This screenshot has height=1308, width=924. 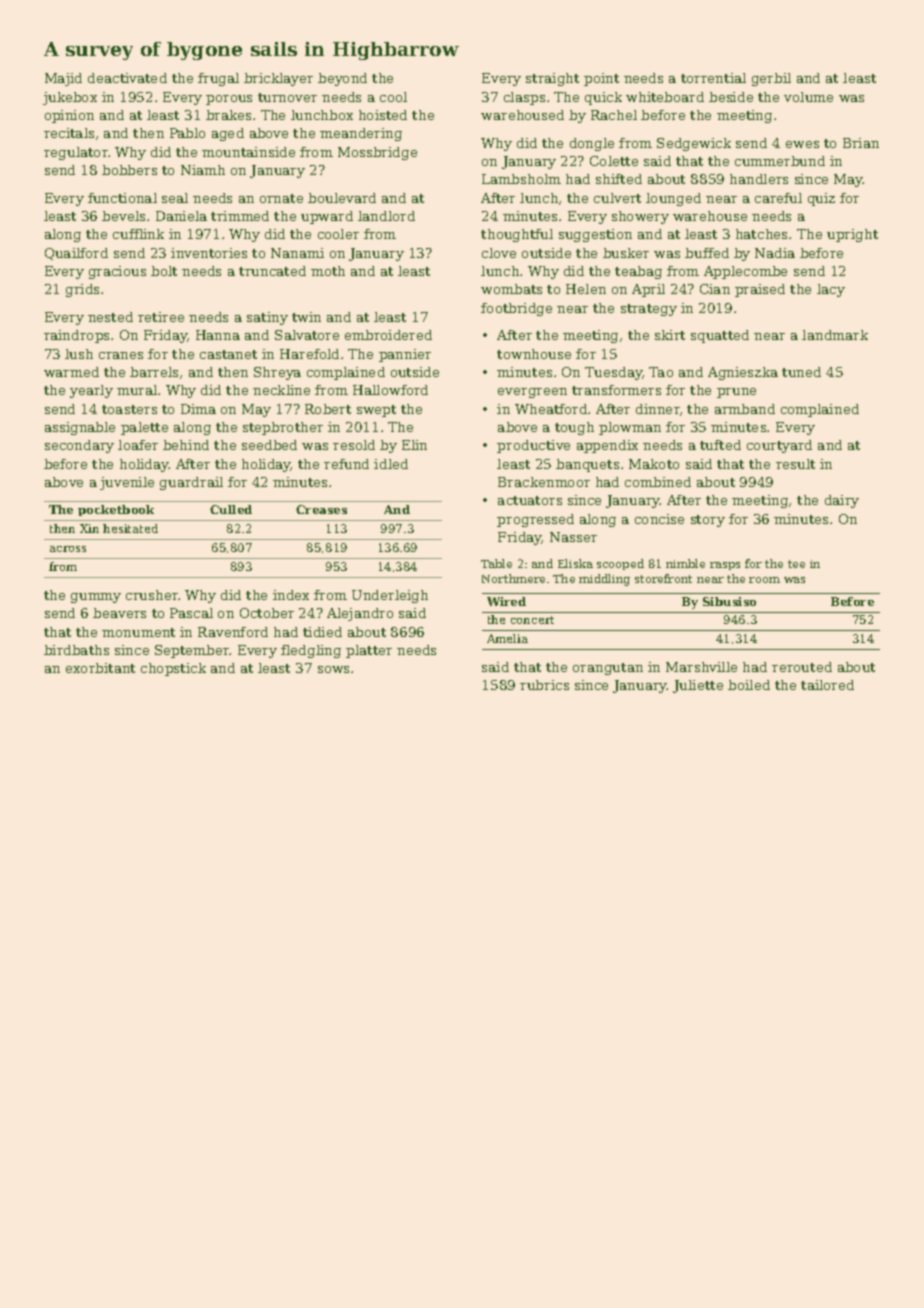 I want to click on rubrics, so click(x=544, y=685).
